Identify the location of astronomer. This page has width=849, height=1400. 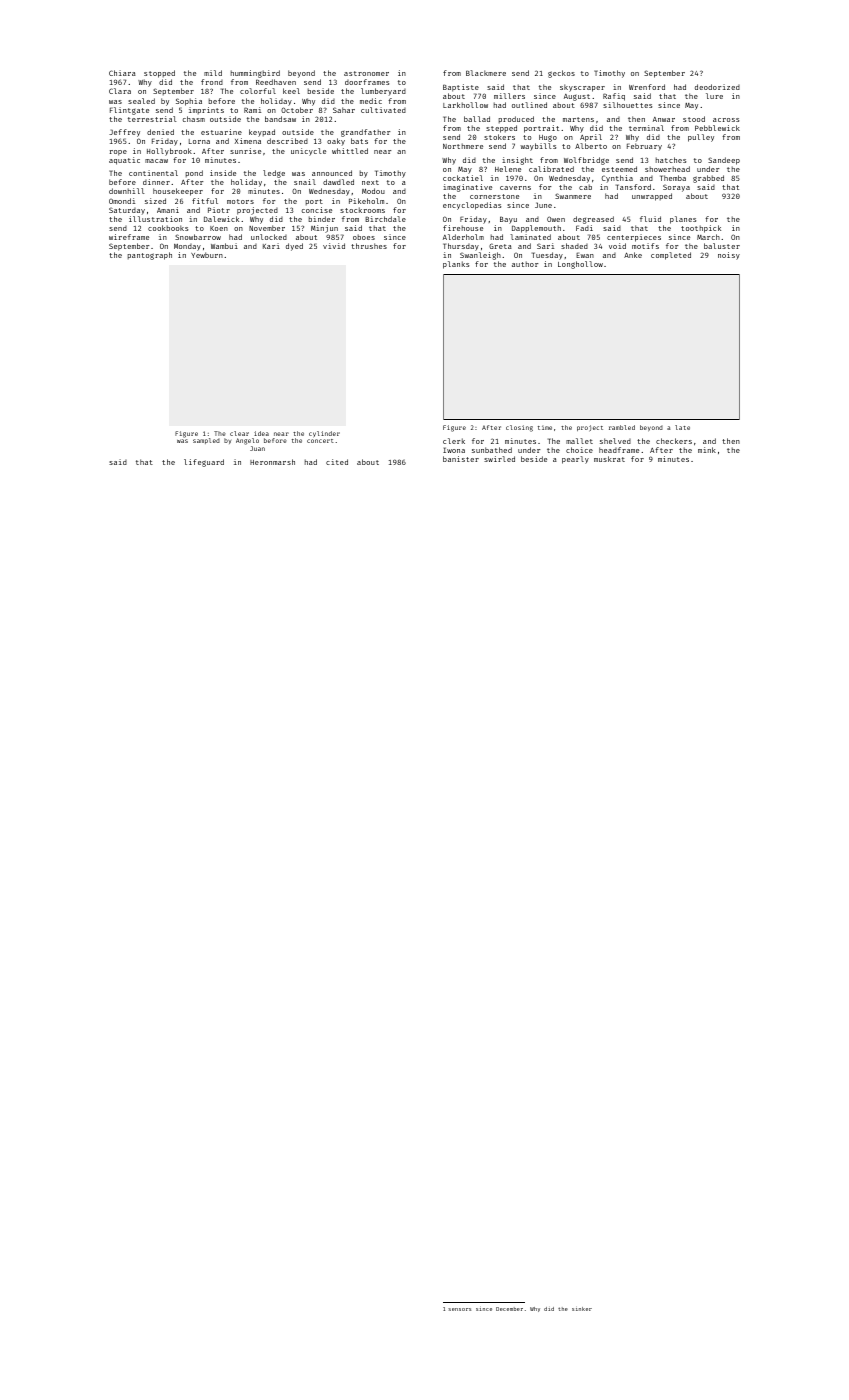
(366, 73).
